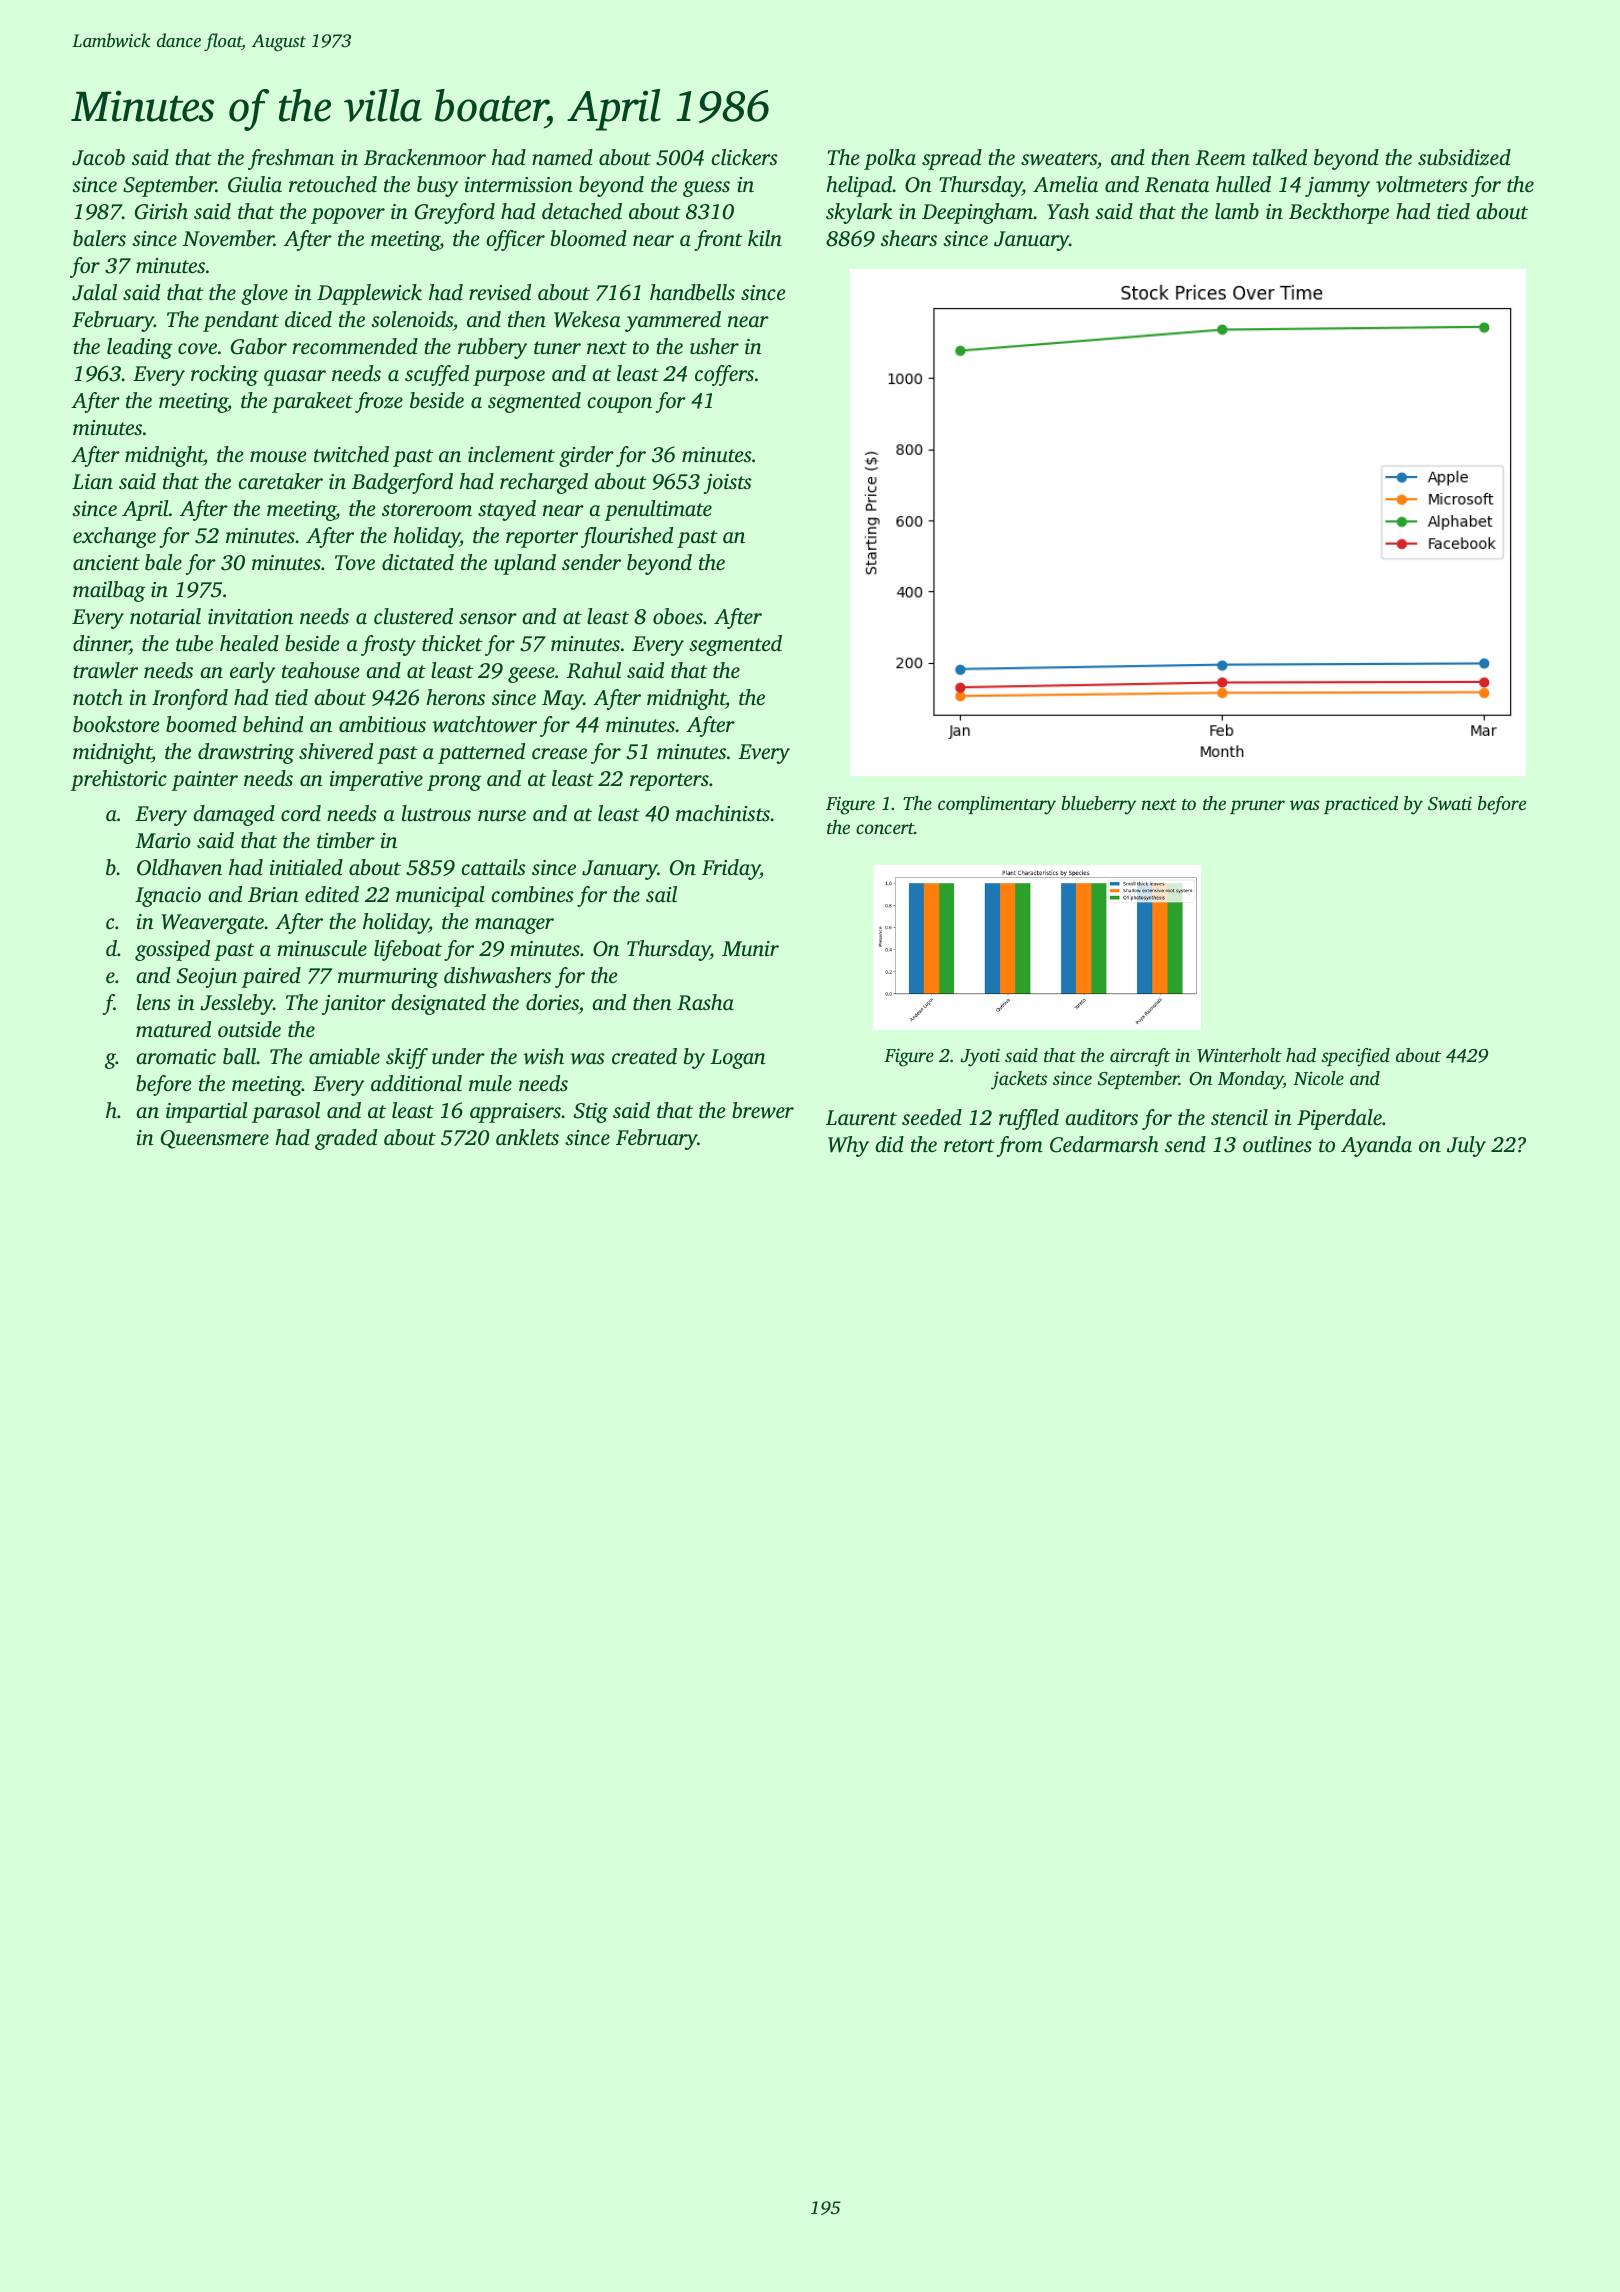 This page has height=2292, width=1620. I want to click on Munir, so click(750, 948).
